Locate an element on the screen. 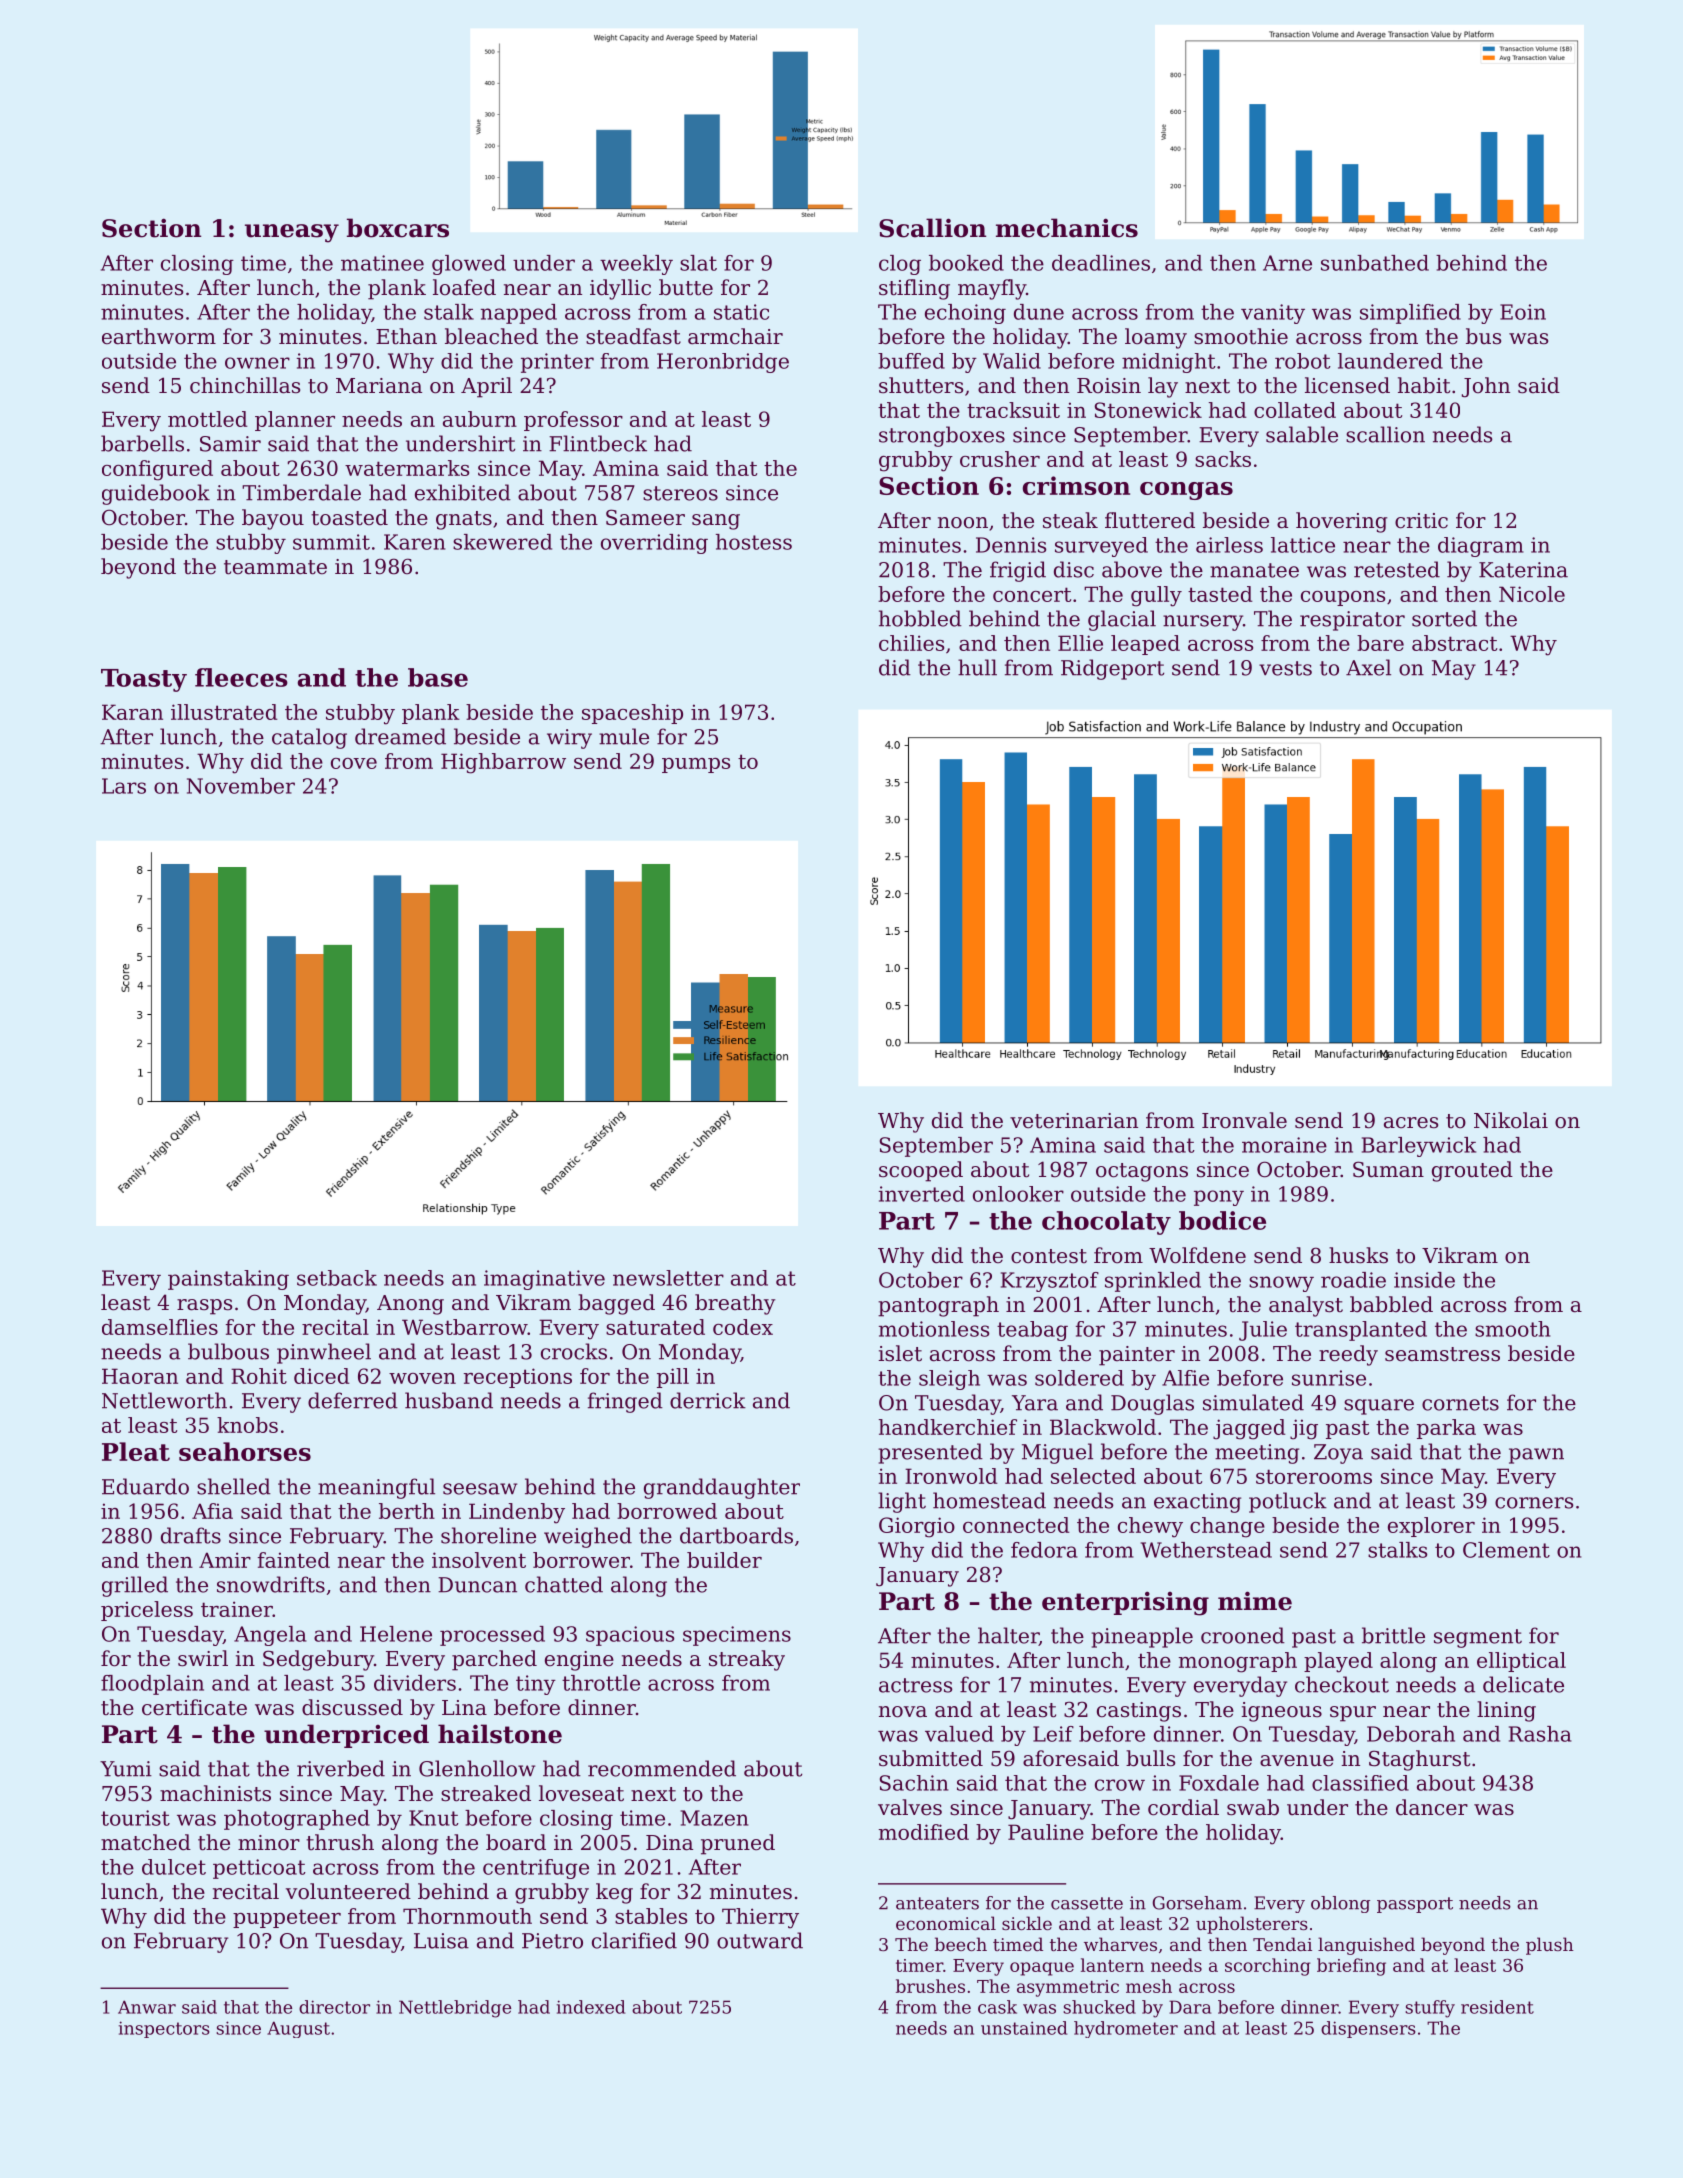 This screenshot has height=2178, width=1683. granddaughter is located at coordinates (722, 1488).
